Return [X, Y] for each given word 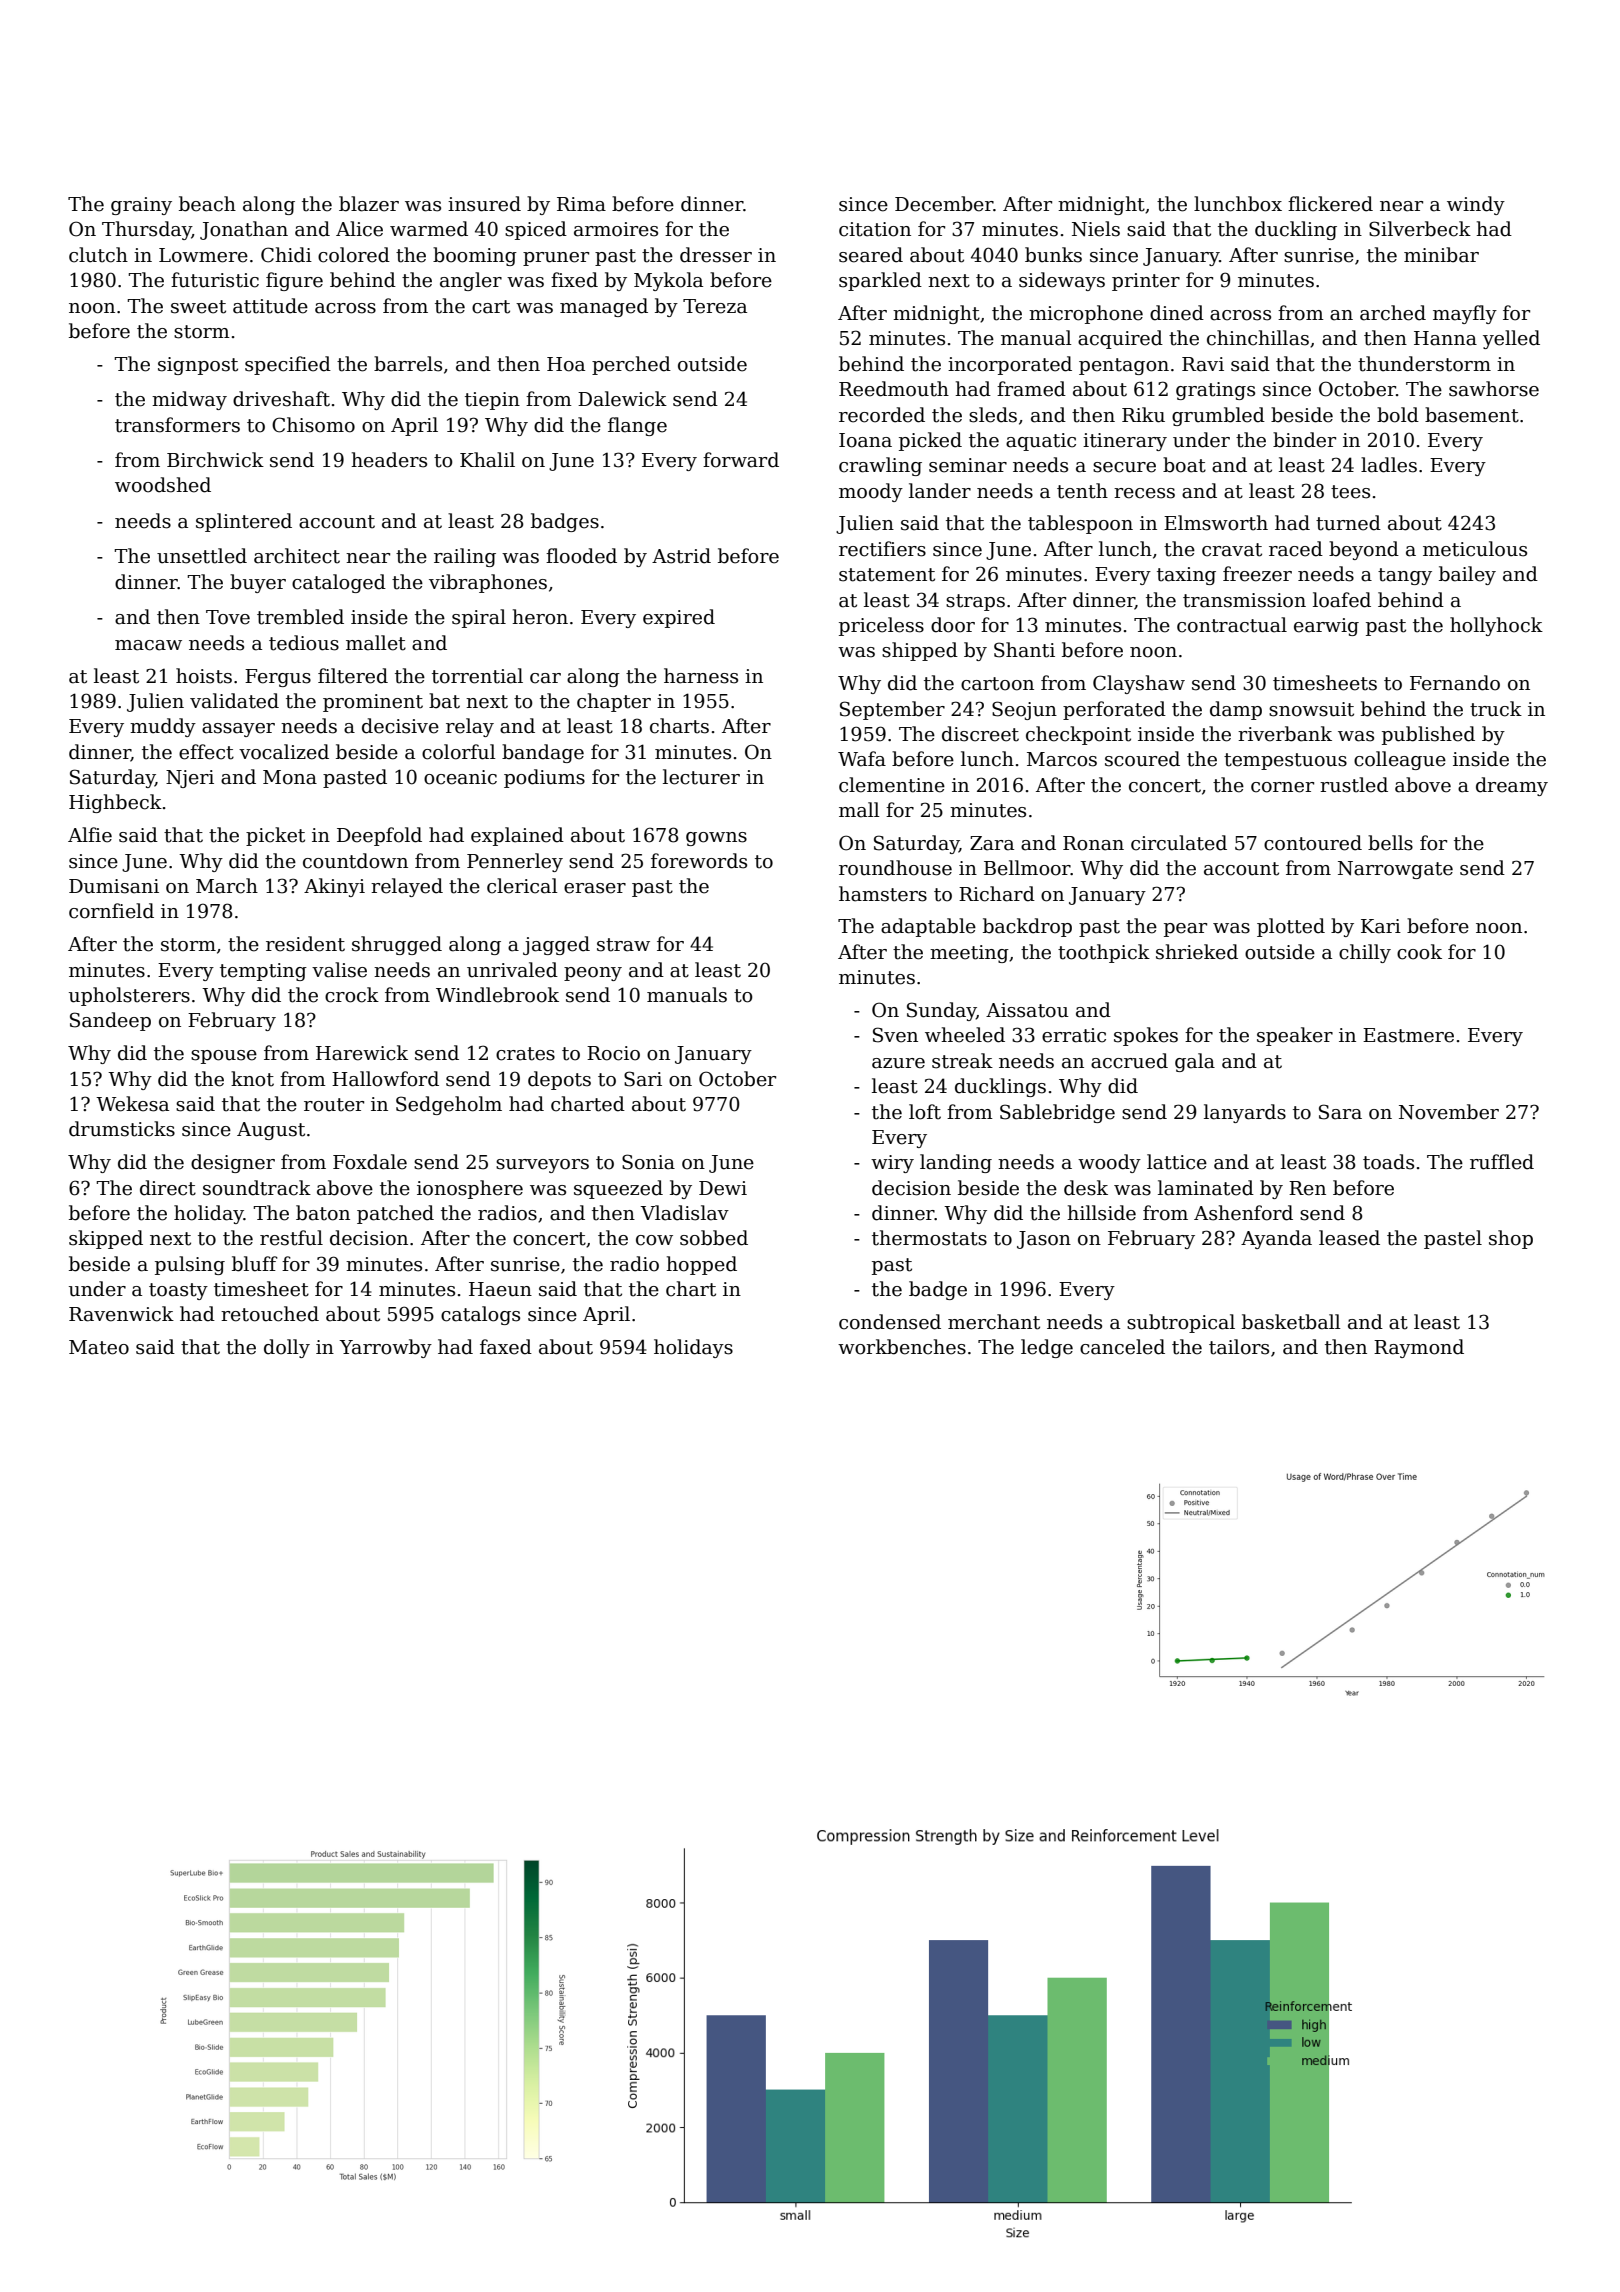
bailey [1467, 575]
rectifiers [882, 549]
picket [275, 836]
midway [189, 400]
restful [291, 1238]
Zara [992, 843]
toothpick [1104, 953]
